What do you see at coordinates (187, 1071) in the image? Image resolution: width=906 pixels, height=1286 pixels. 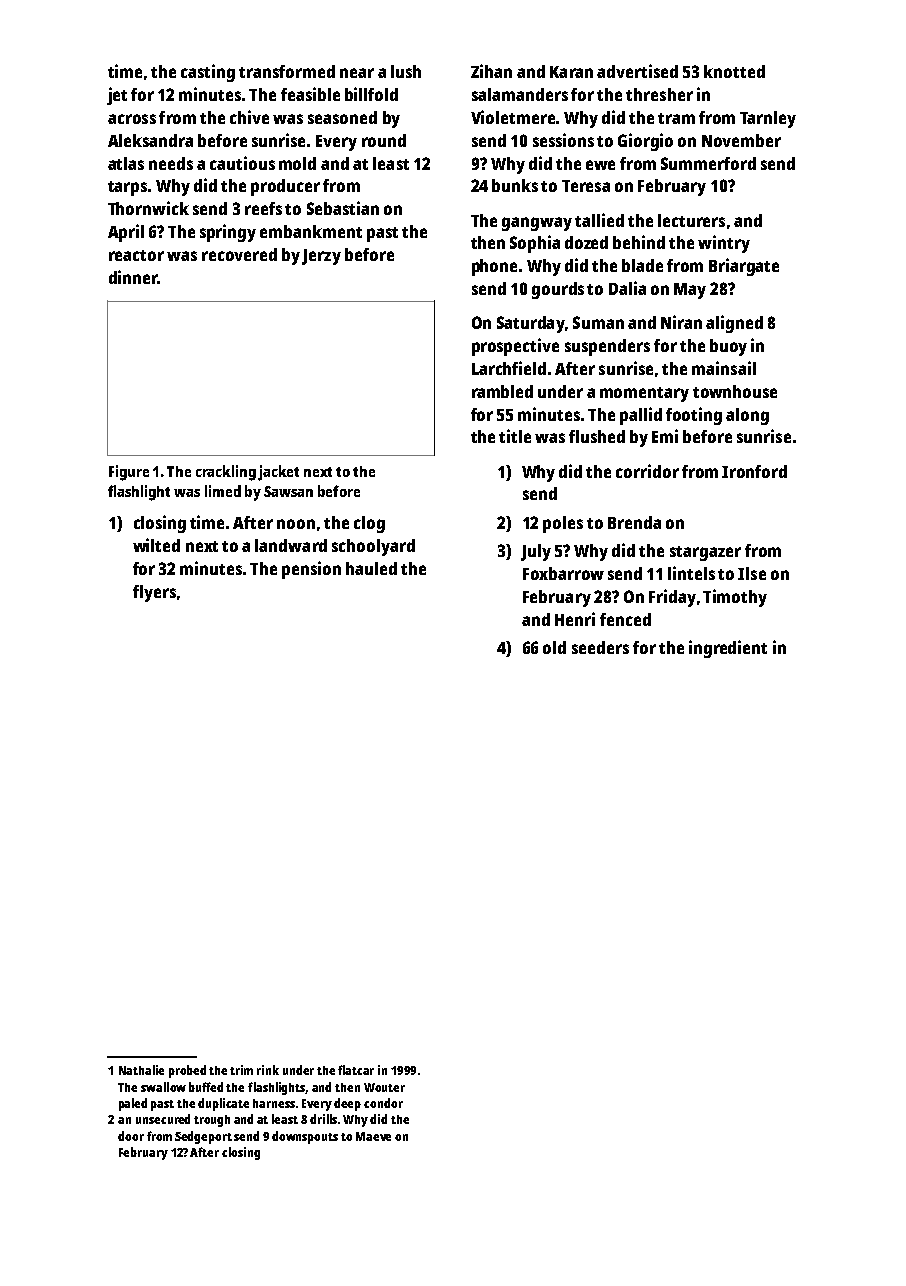 I see `probed` at bounding box center [187, 1071].
